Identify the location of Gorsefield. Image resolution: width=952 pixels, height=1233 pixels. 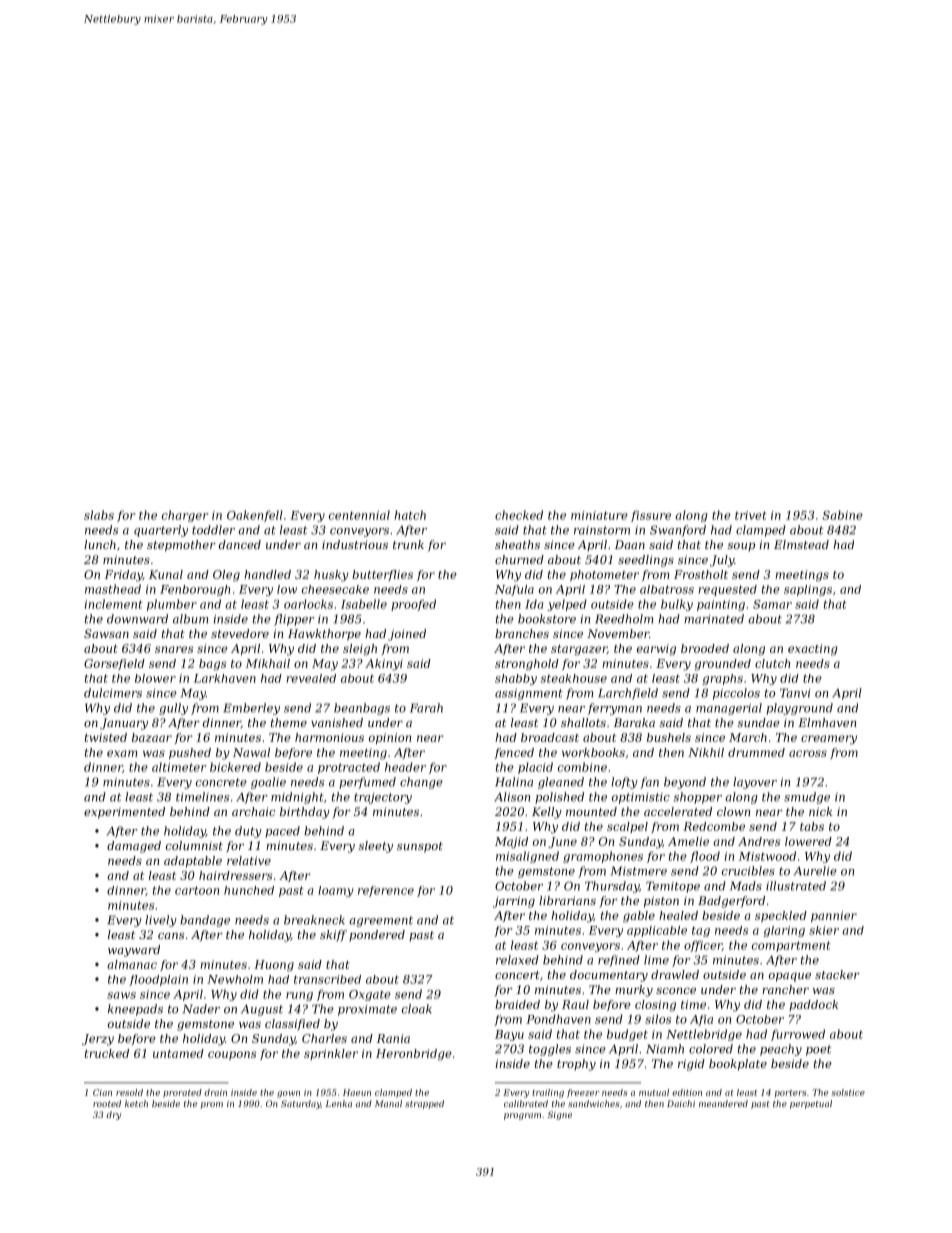
(114, 664).
